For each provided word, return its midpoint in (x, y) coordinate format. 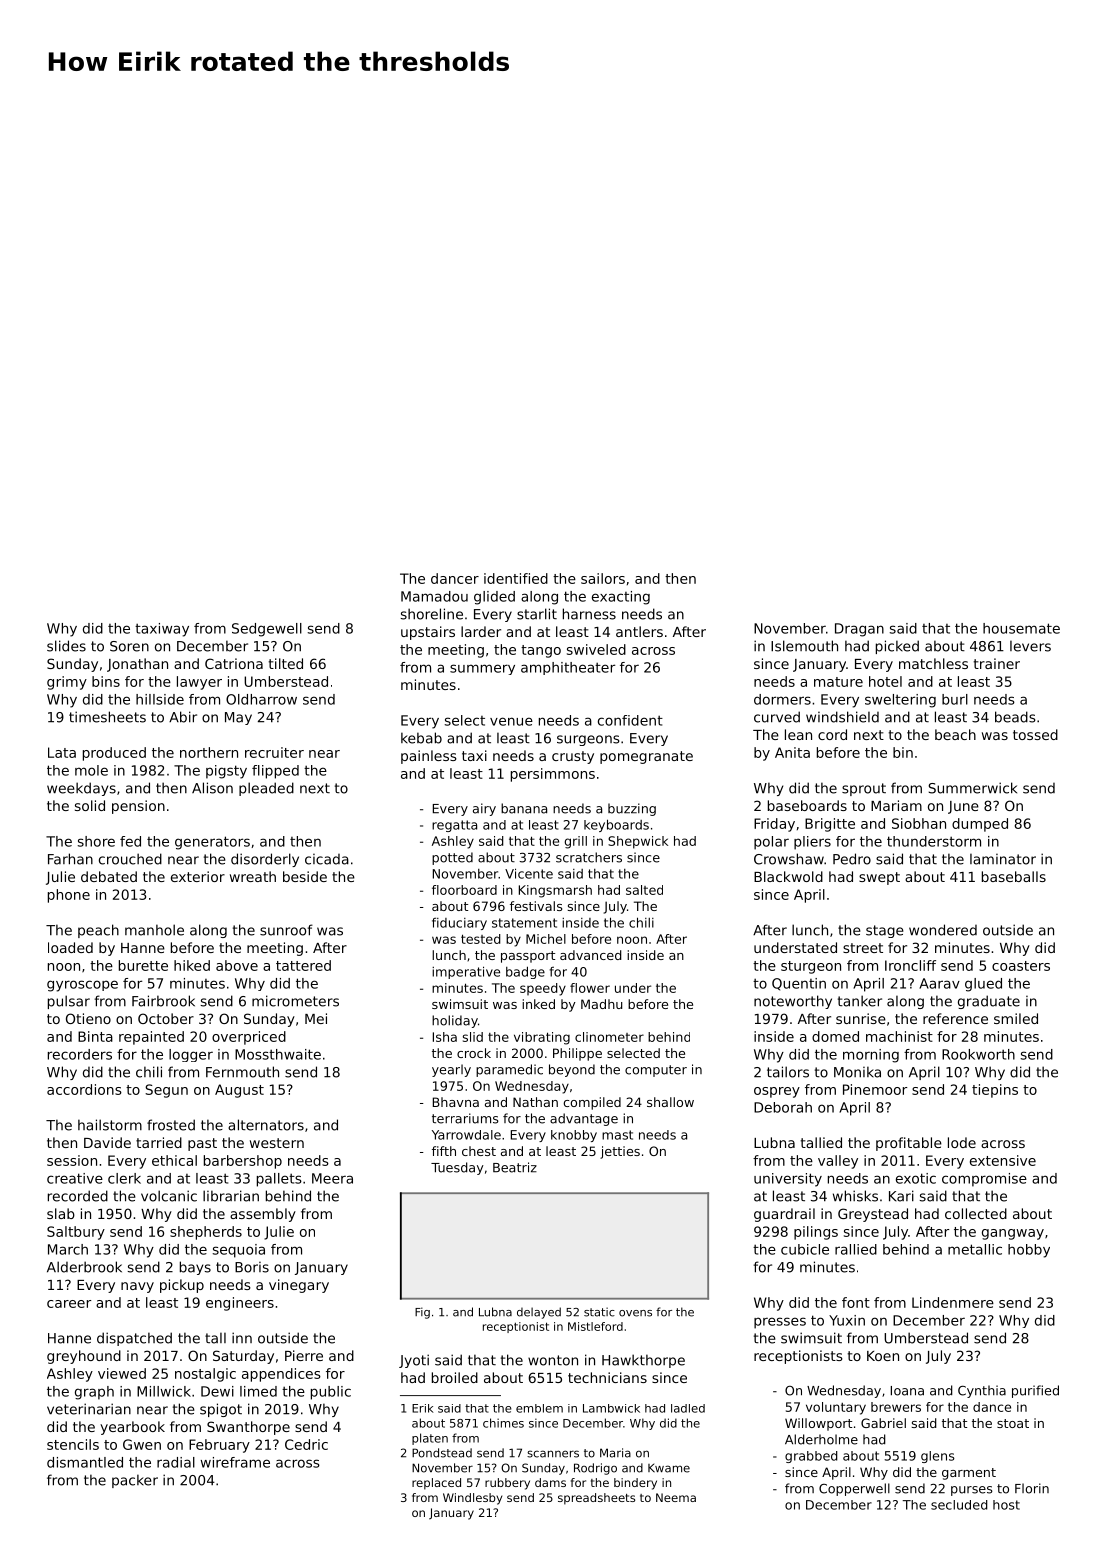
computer (656, 1071)
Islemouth (804, 646)
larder (481, 631)
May (238, 718)
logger (191, 1055)
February (219, 1446)
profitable (909, 1144)
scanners (553, 1454)
